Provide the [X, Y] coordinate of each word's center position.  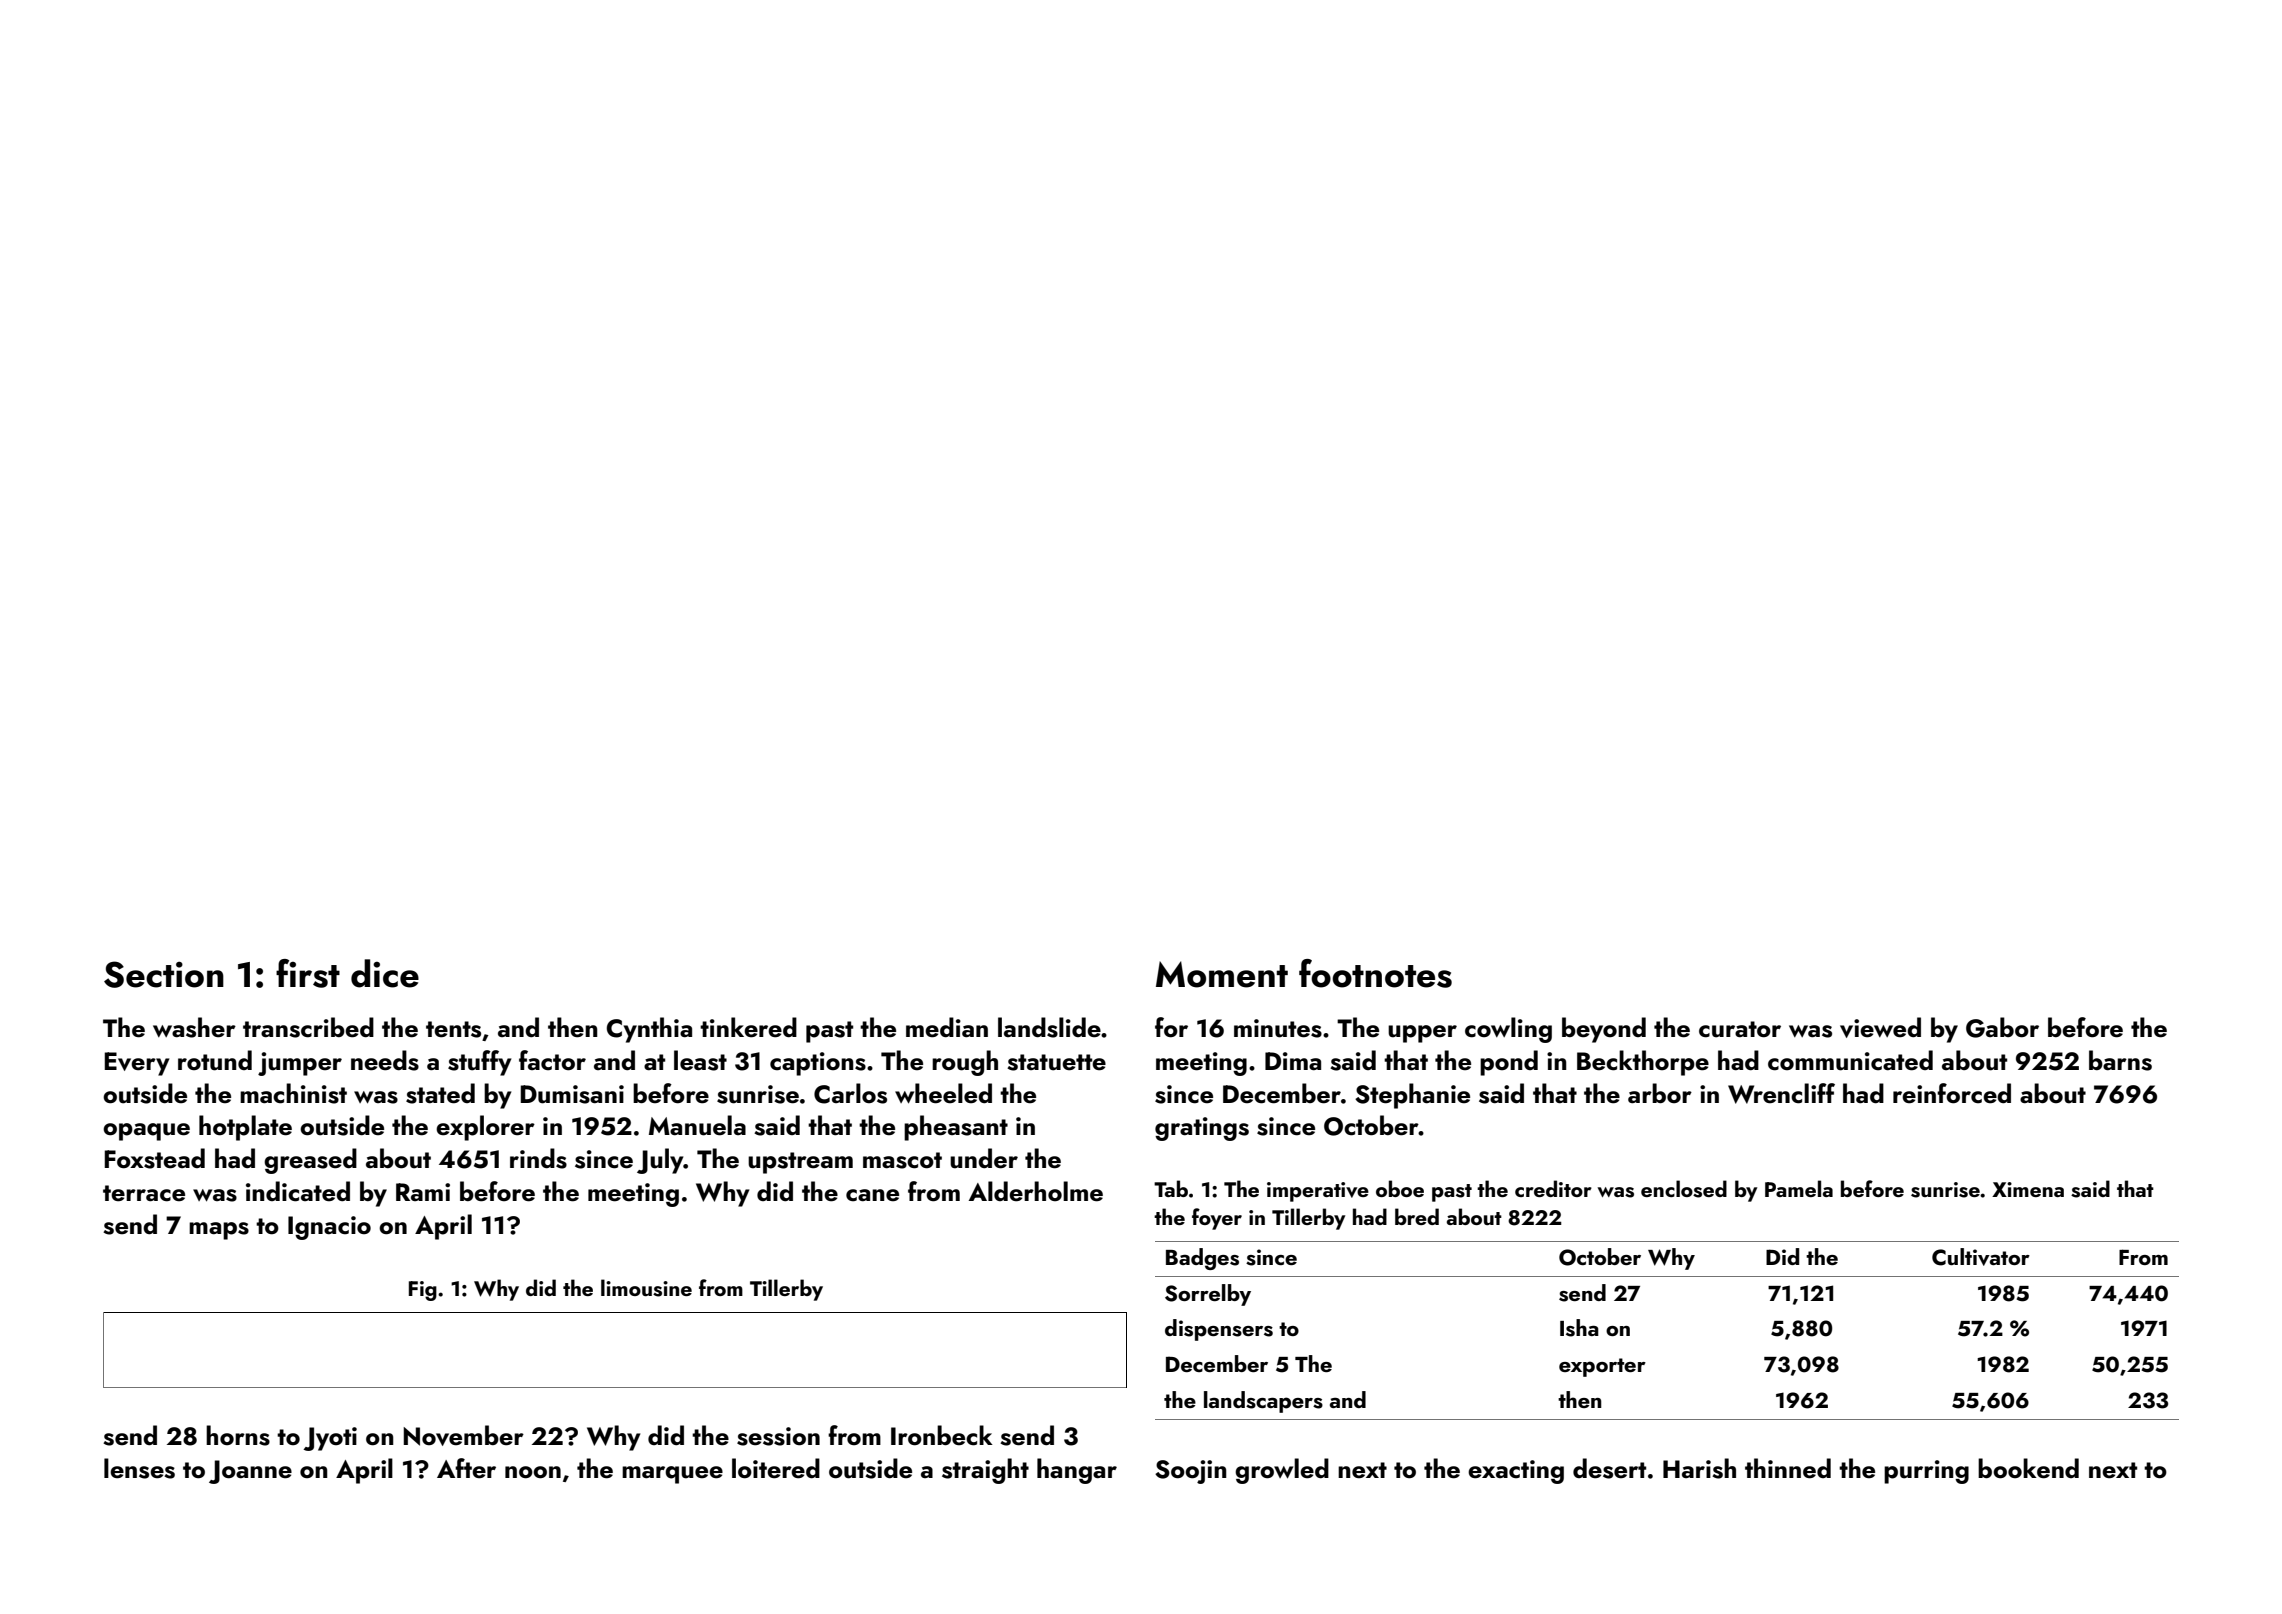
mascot [902, 1160]
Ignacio [329, 1228]
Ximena [2028, 1189]
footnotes [1375, 973]
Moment [1222, 974]
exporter [1602, 1367]
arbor [1660, 1093]
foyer [1217, 1219]
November [463, 1435]
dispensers [1219, 1330]
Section [164, 974]
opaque [146, 1132]
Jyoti [330, 1439]
